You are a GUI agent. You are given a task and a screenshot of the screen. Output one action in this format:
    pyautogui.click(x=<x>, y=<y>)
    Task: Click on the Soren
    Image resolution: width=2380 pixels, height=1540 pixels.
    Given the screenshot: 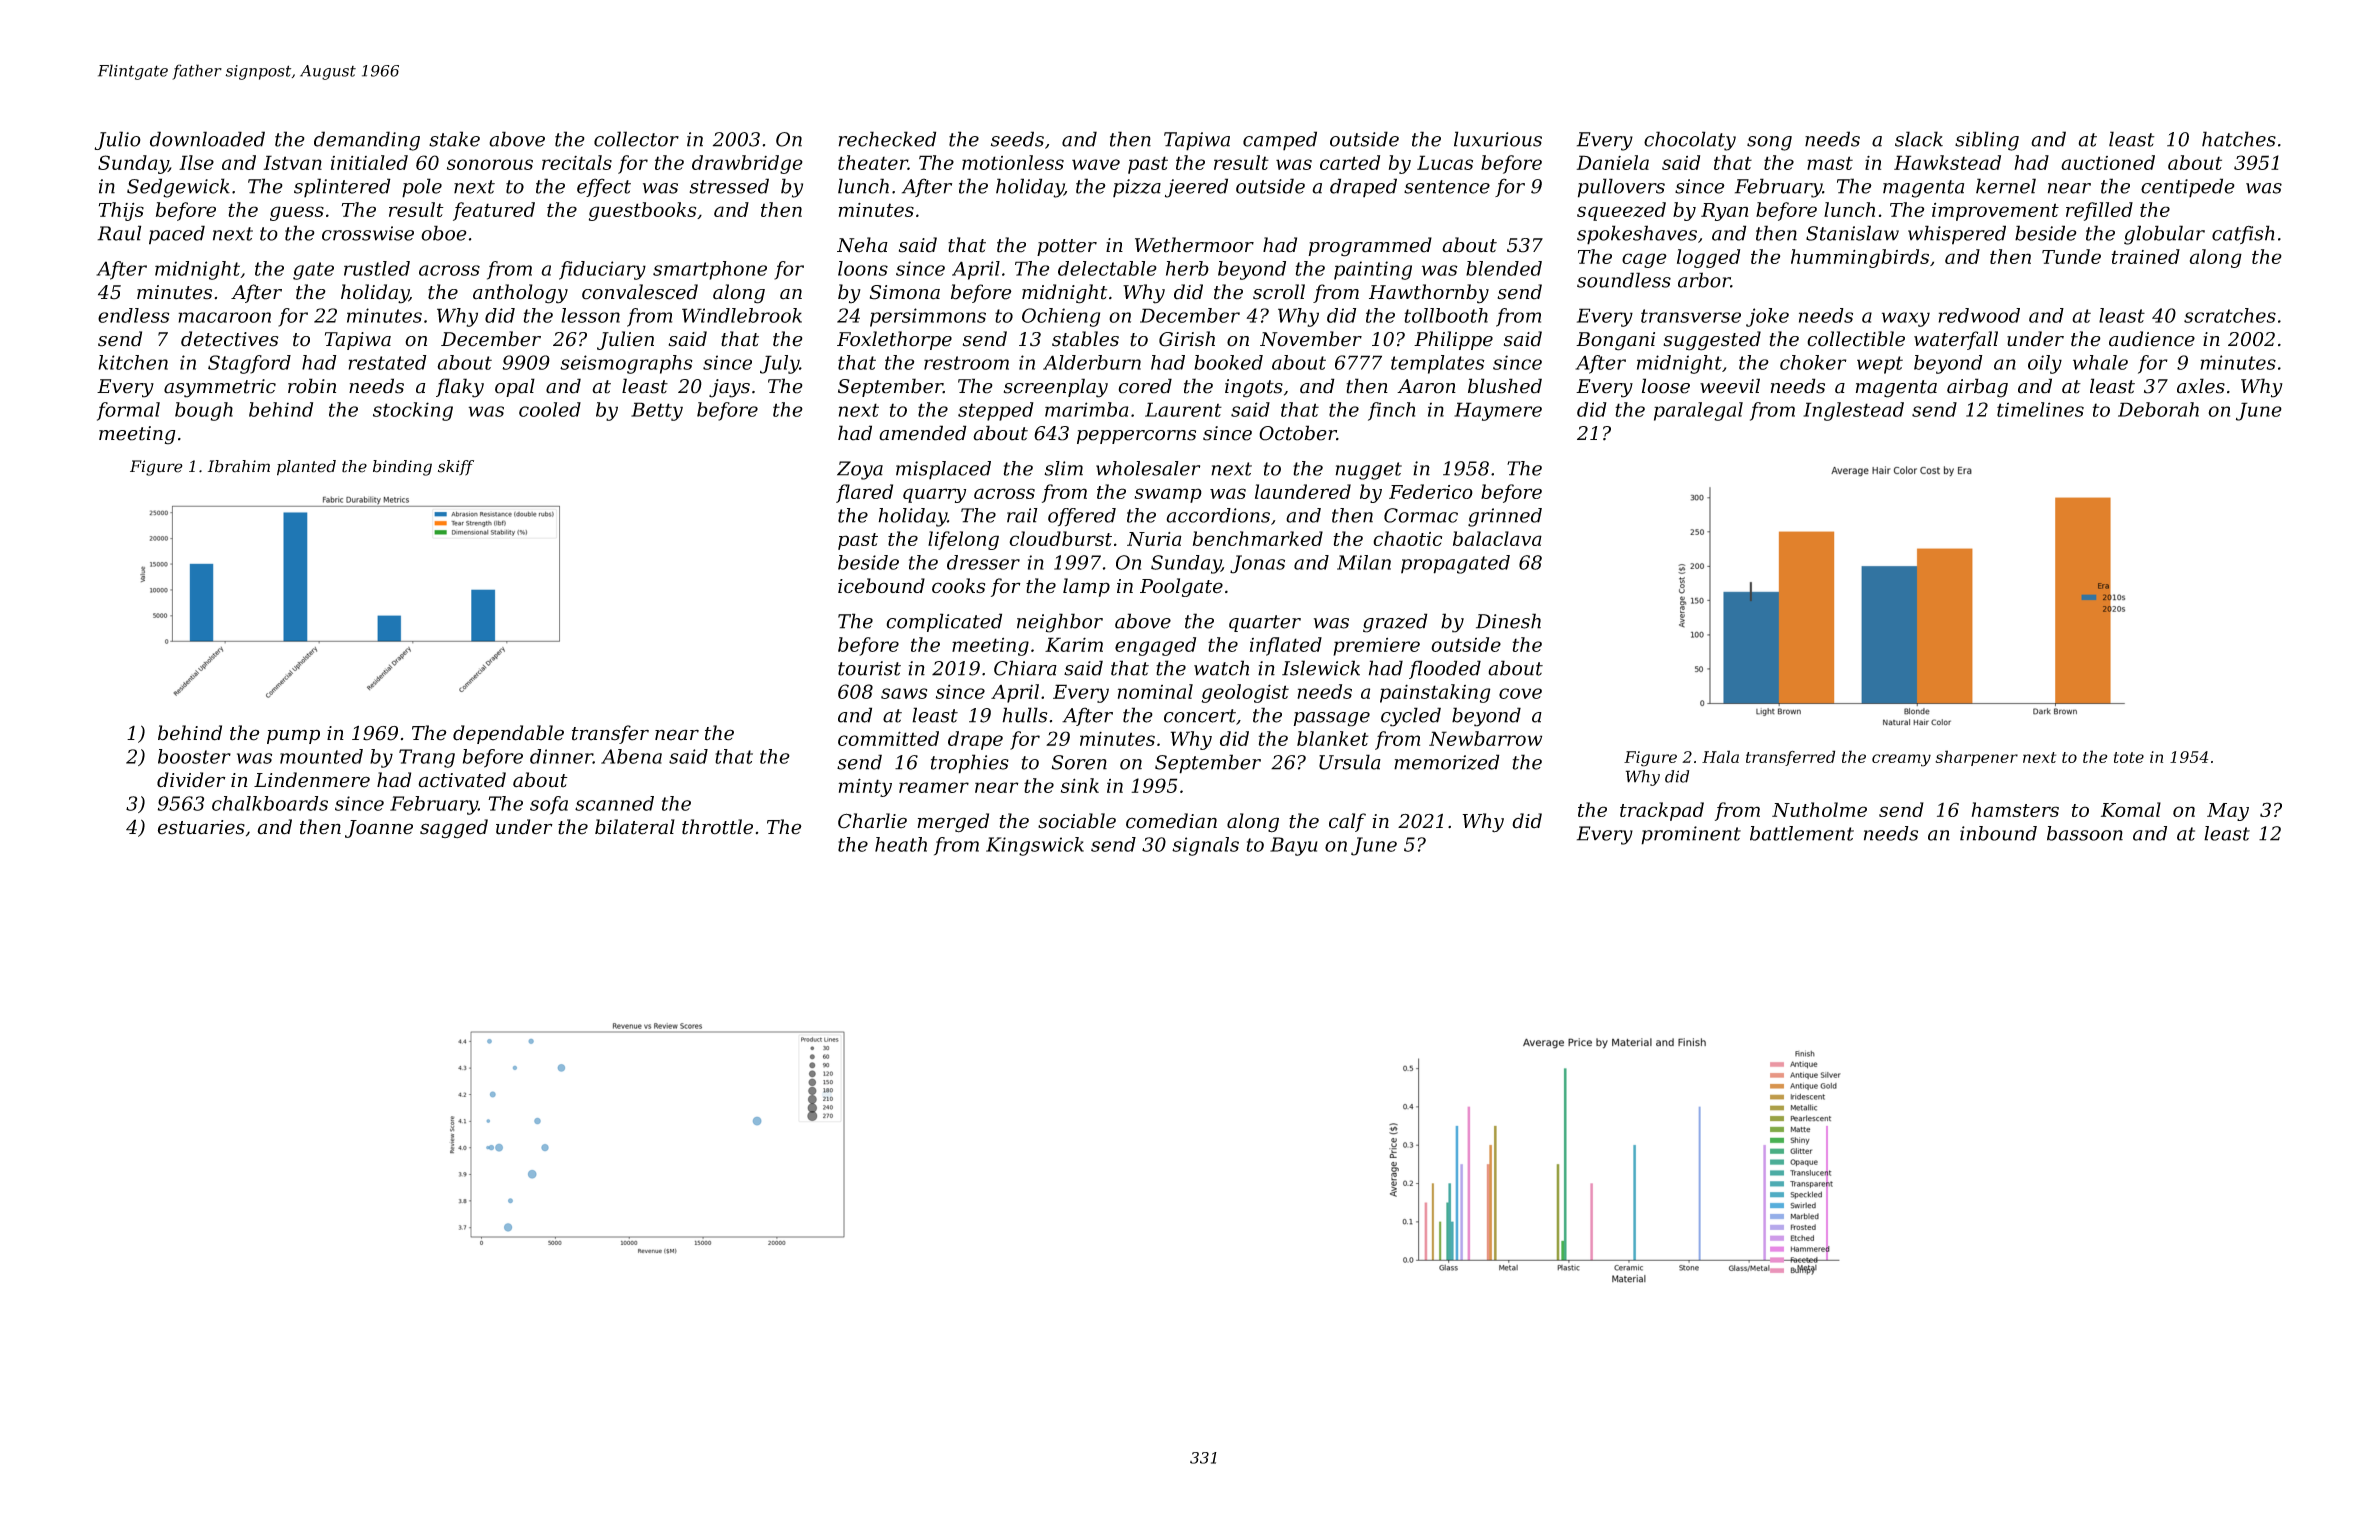 What is the action you would take?
    pyautogui.click(x=1079, y=762)
